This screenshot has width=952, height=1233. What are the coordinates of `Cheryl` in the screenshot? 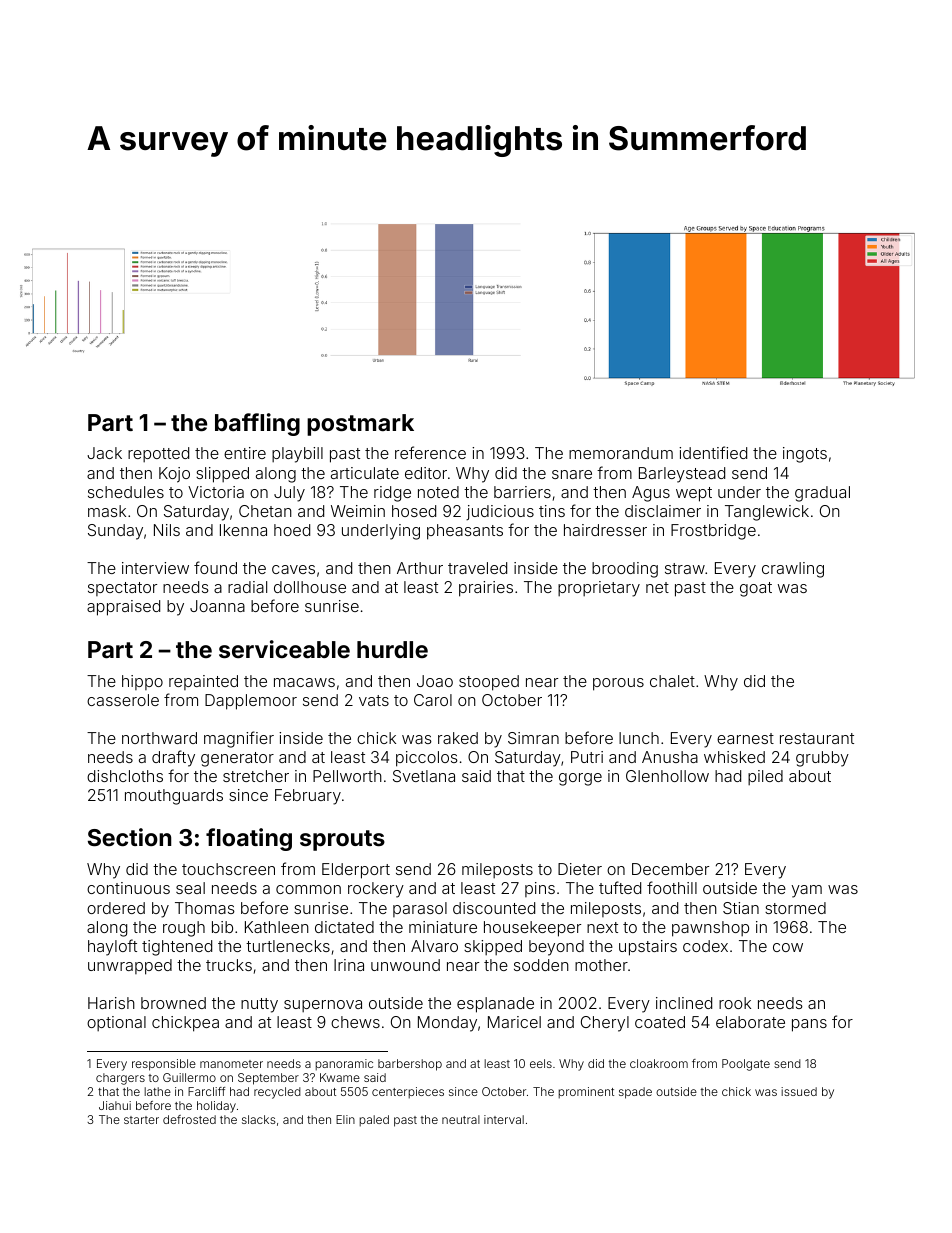 It's located at (605, 1024).
